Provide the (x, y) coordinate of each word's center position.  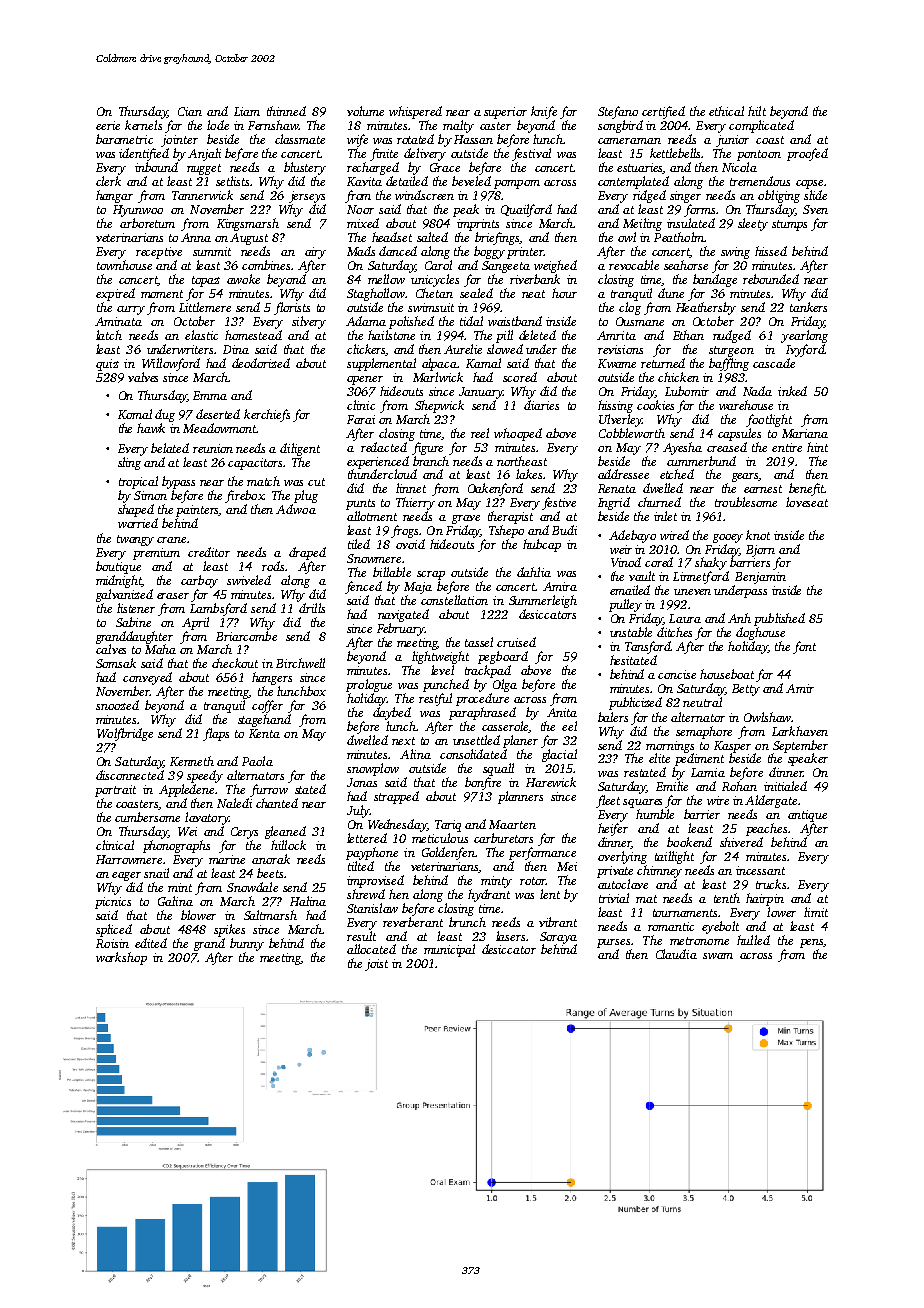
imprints (478, 225)
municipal (449, 950)
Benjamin (760, 578)
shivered (741, 842)
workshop (121, 958)
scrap (431, 575)
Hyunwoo (138, 211)
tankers (808, 307)
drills (312, 608)
